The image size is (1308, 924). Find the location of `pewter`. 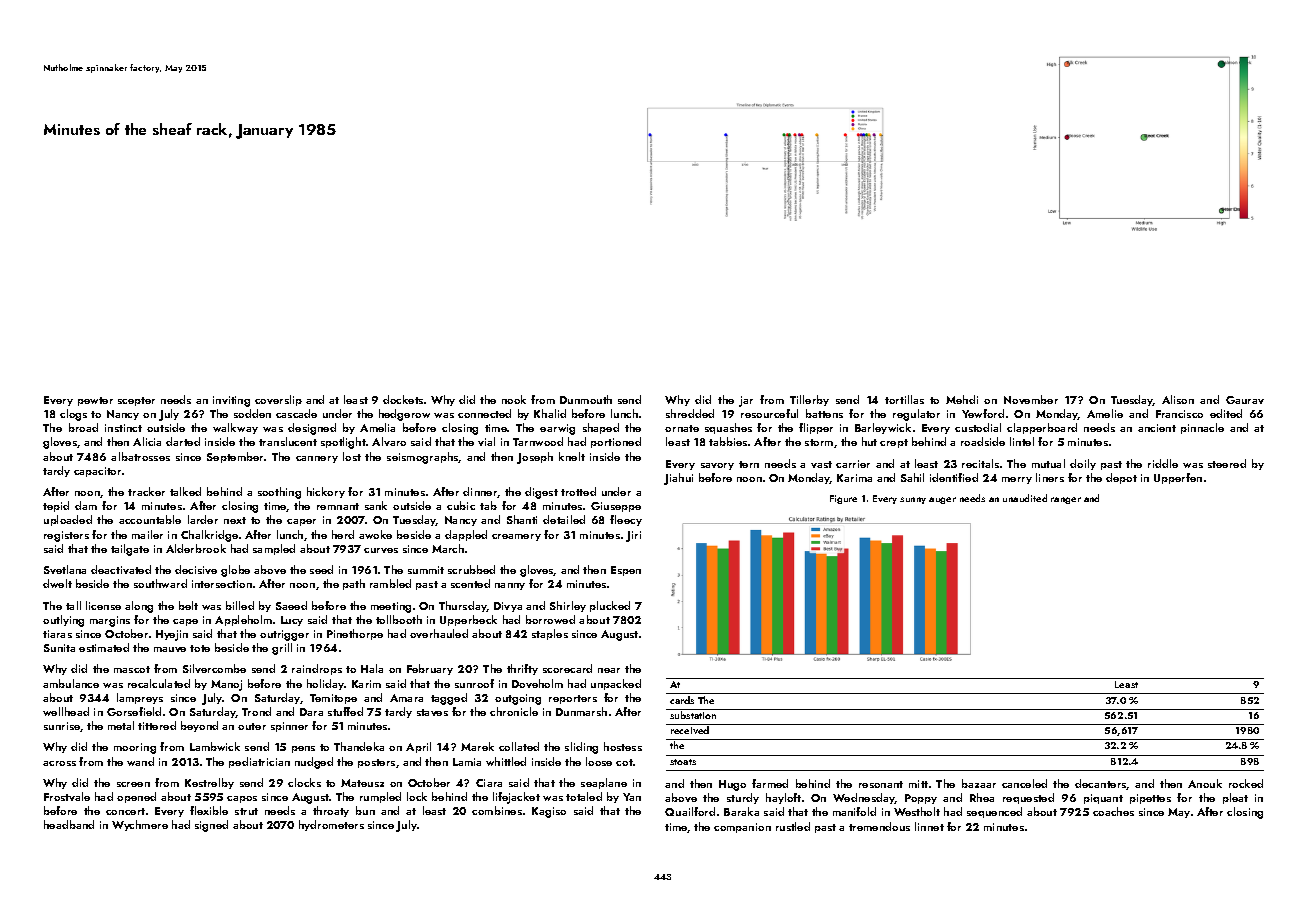

pewter is located at coordinates (95, 401).
